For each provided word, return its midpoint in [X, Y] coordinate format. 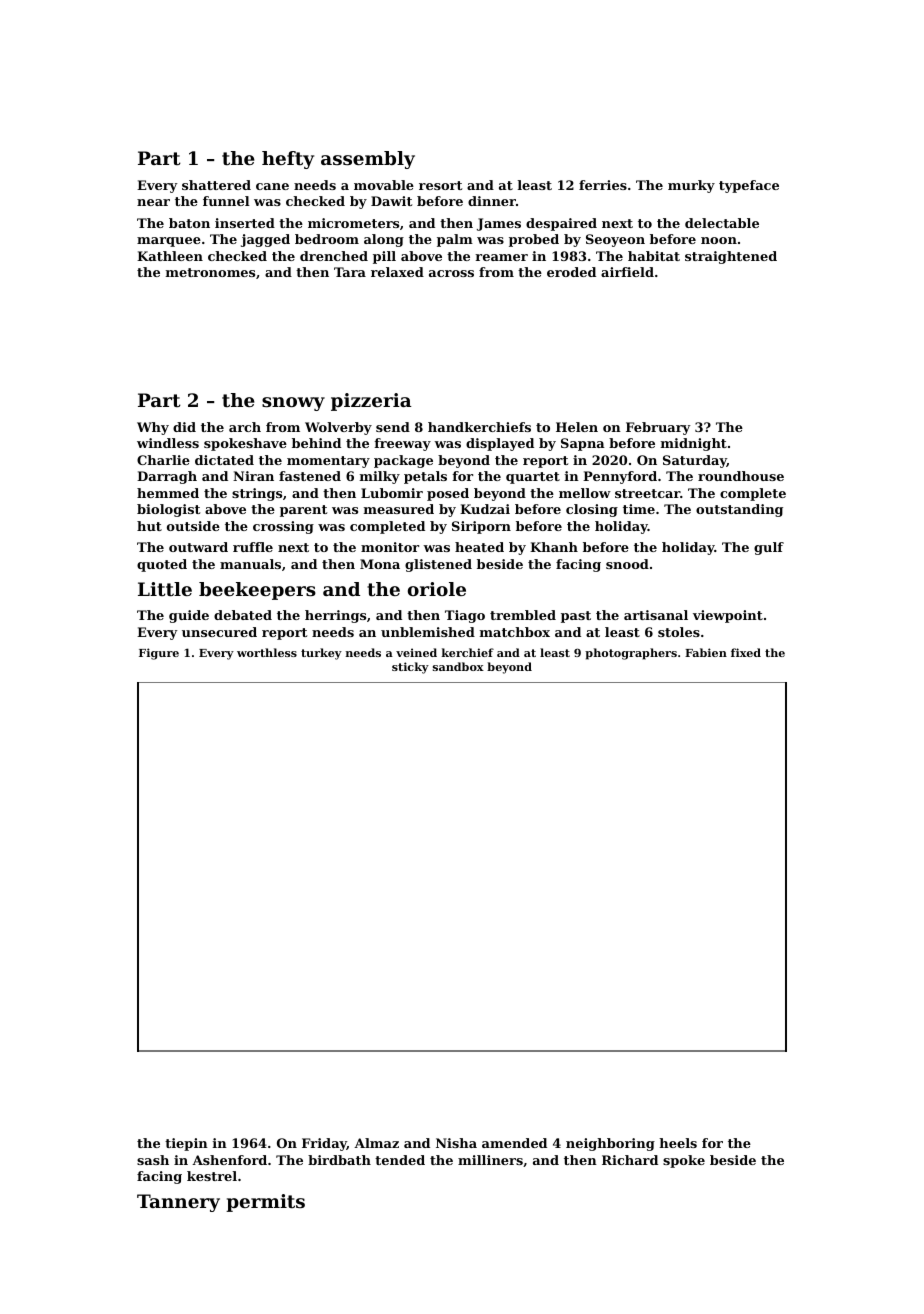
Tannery [178, 1203]
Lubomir [392, 493]
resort [440, 185]
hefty [288, 160]
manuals [250, 564]
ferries [603, 185]
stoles [679, 632]
